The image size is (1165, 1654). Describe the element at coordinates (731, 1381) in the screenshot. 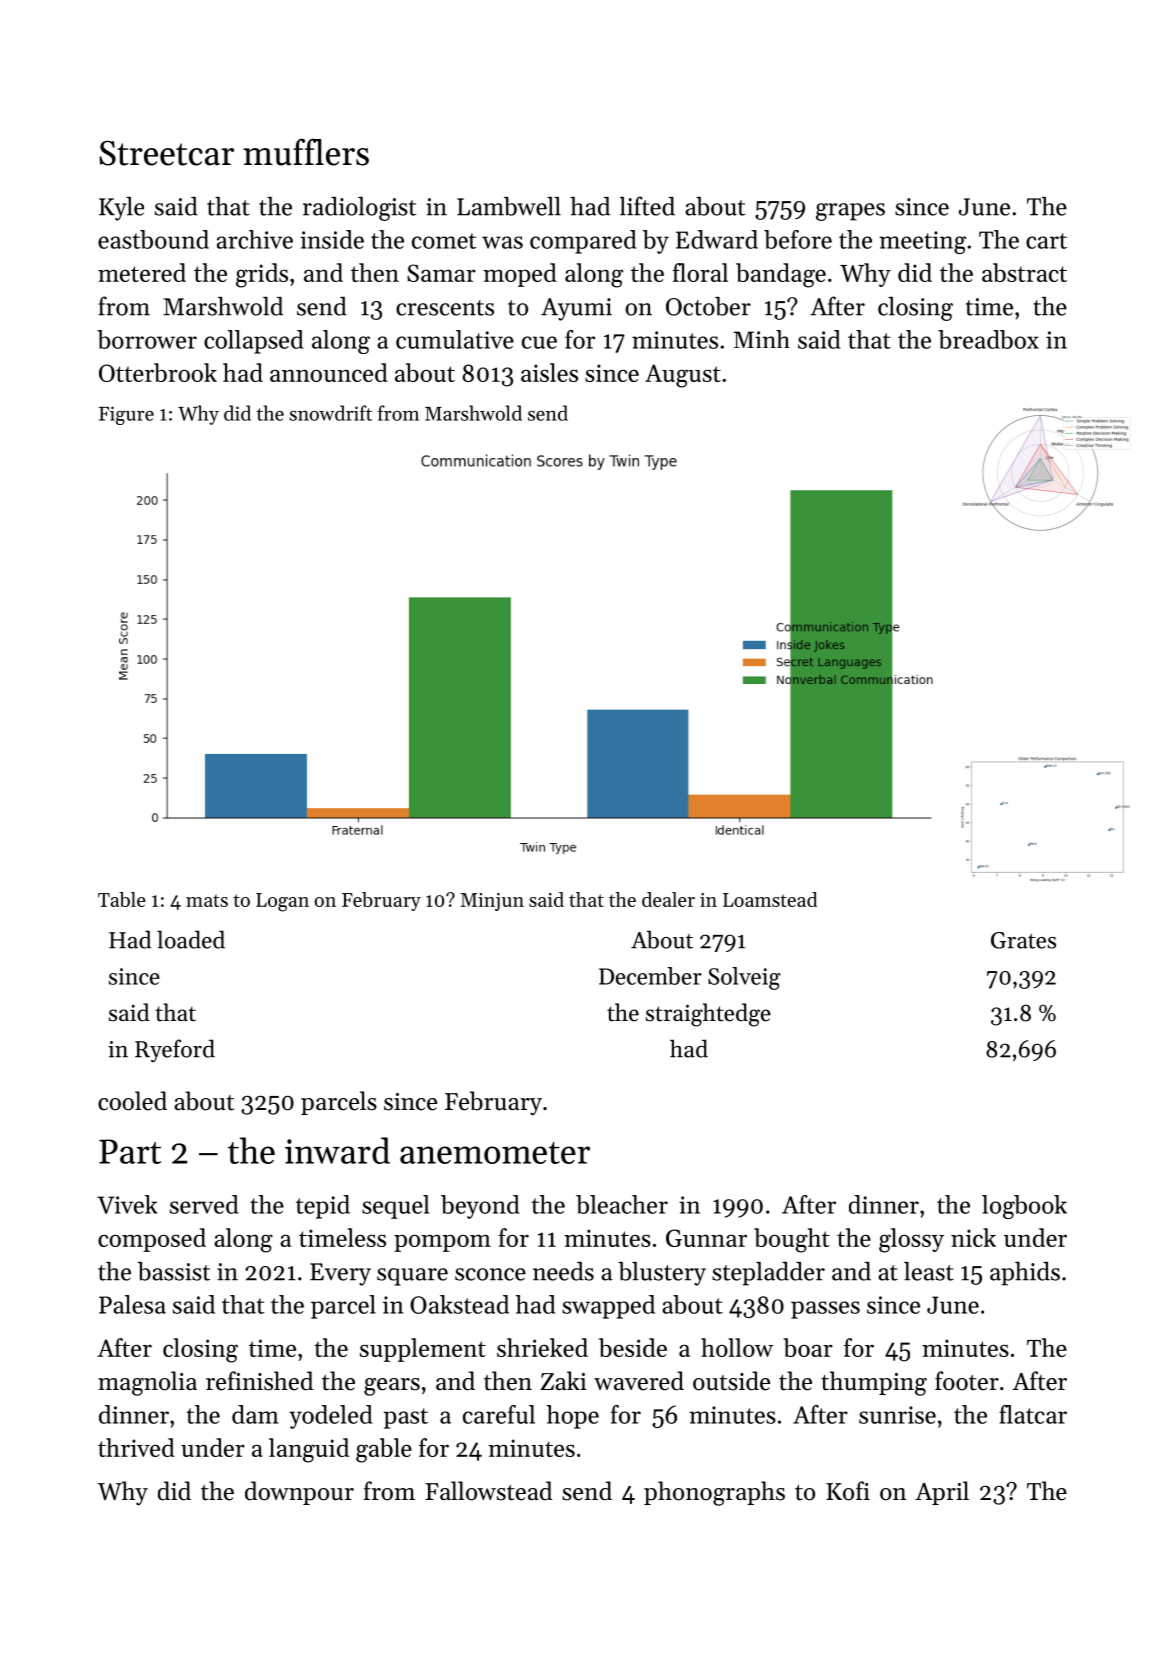

I see `outside` at that location.
